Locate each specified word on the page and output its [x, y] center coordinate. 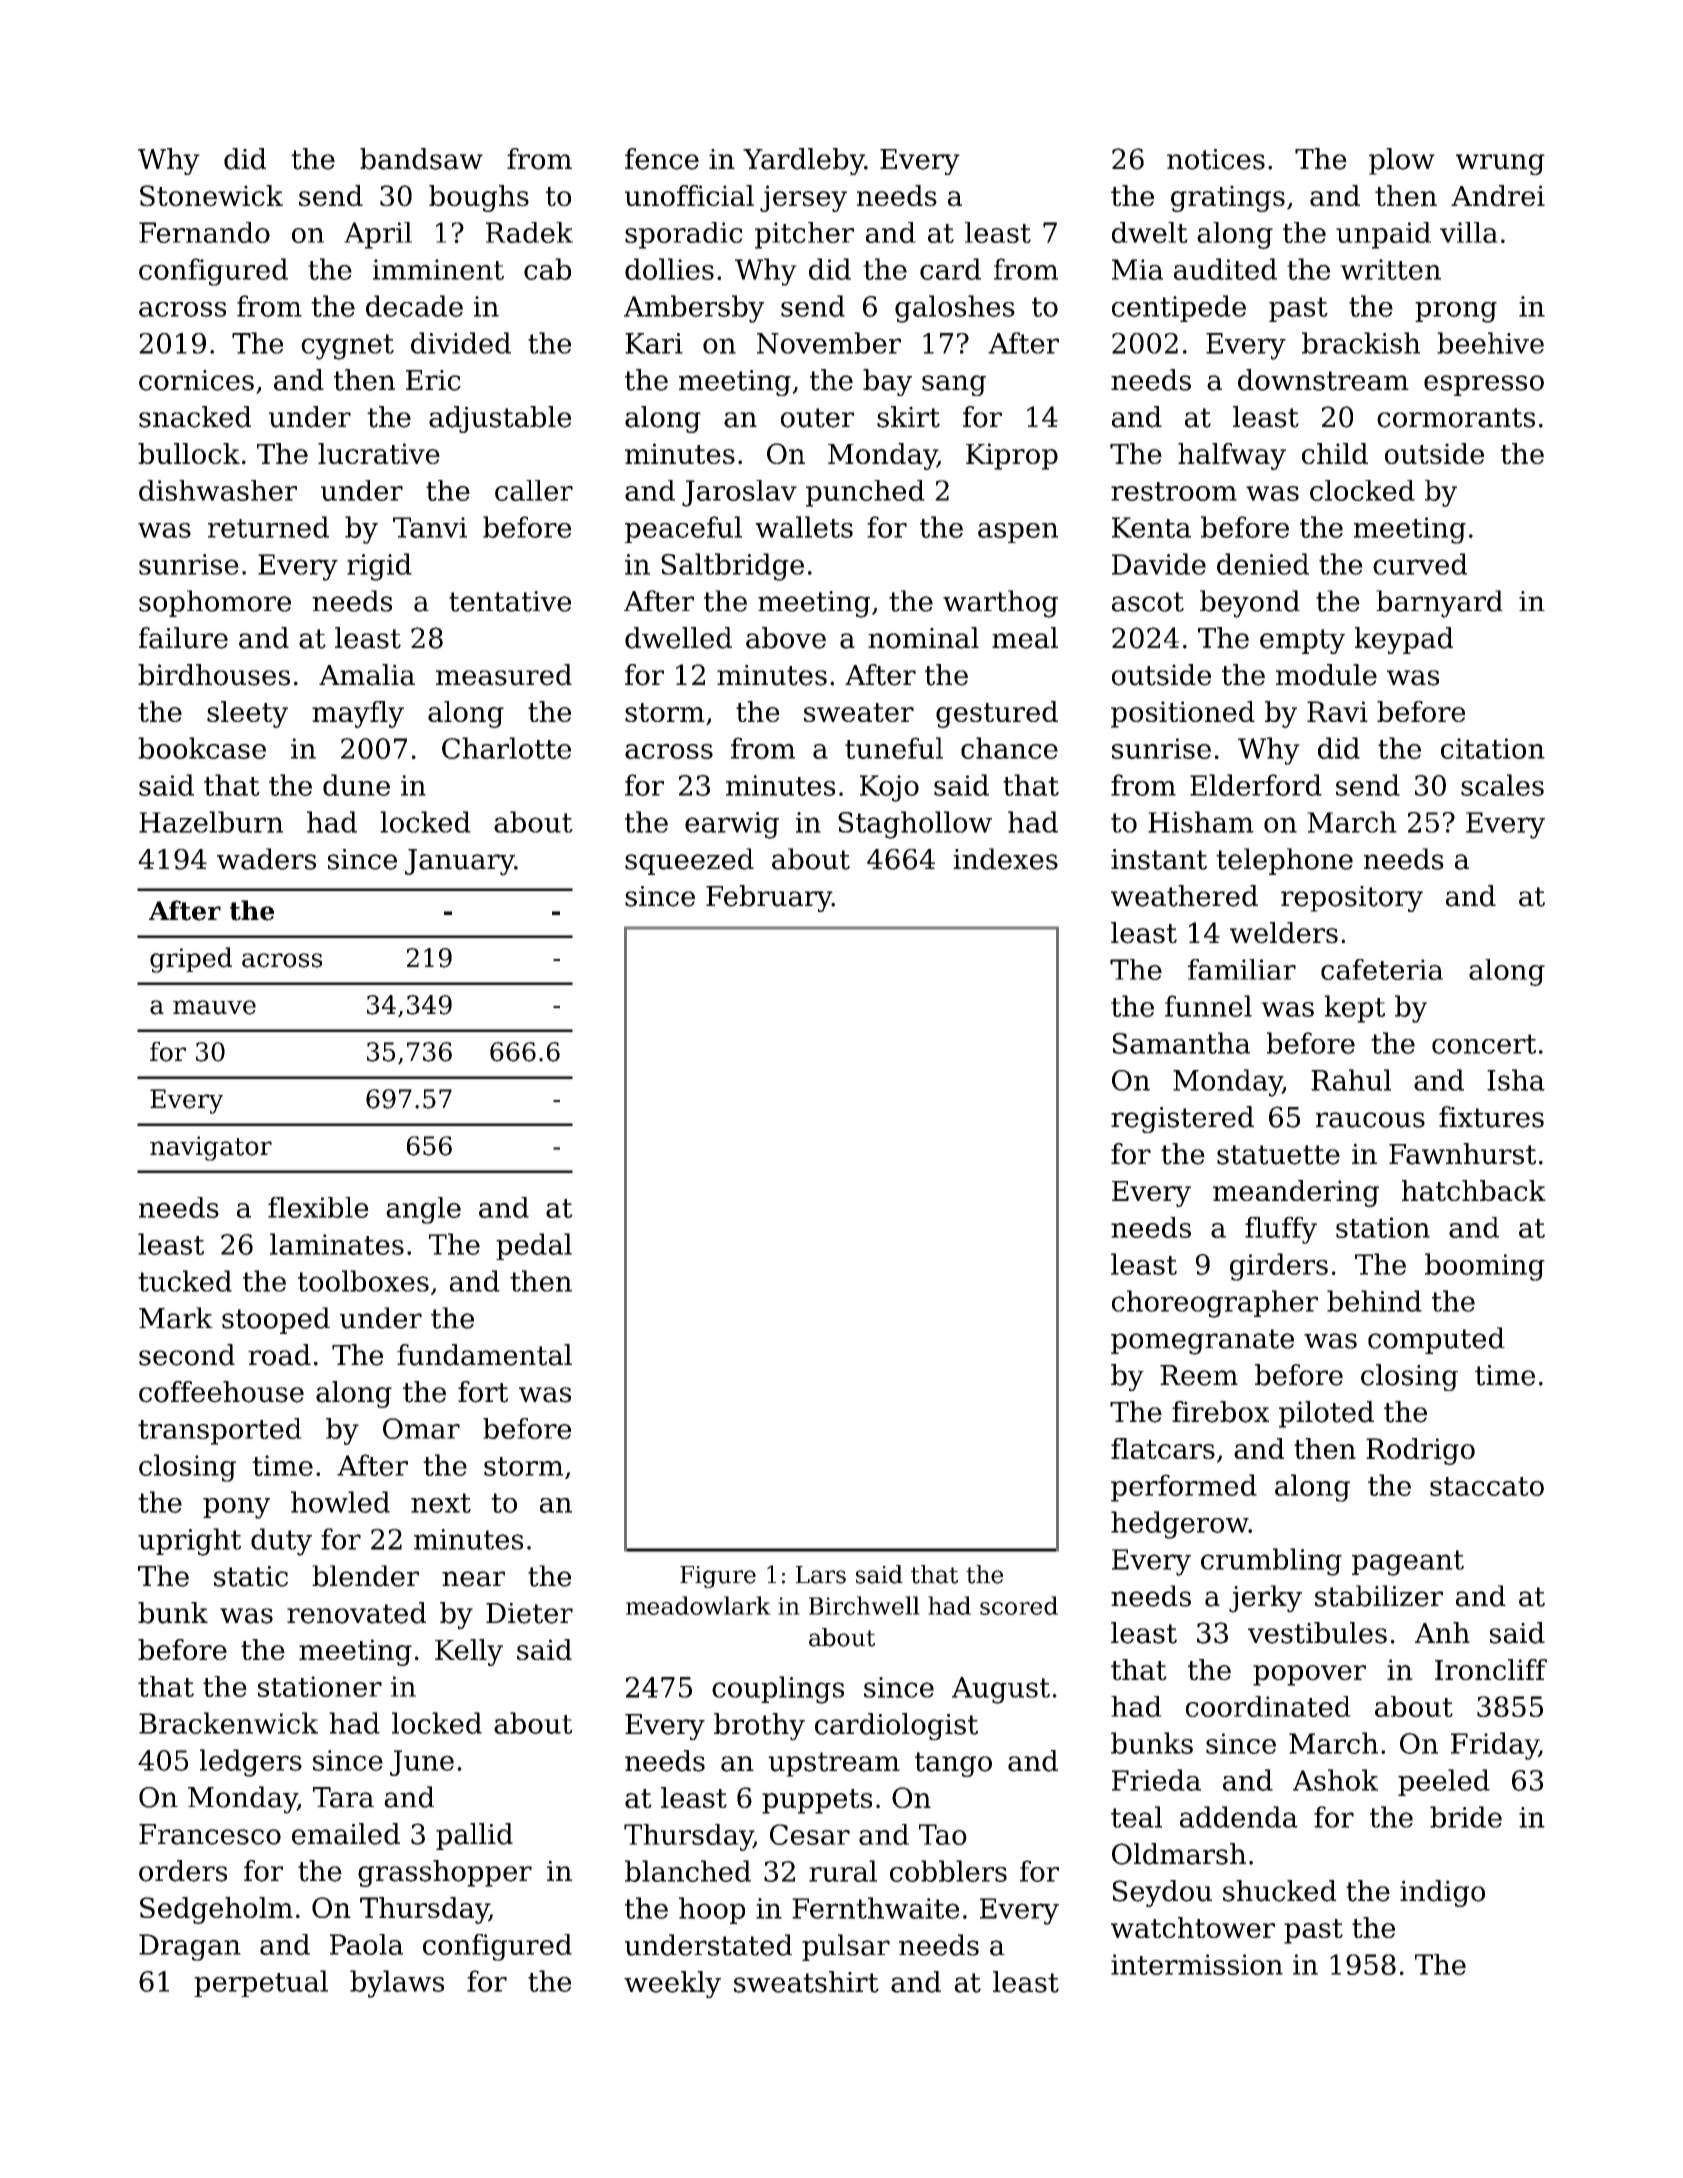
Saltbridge [732, 567]
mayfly [358, 714]
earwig [732, 825]
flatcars [1163, 1448]
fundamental [484, 1355]
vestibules [1317, 1633]
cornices [196, 380]
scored [1019, 1605]
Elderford [1256, 785]
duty [281, 1542]
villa [1469, 232]
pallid [474, 1836]
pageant [1408, 1563]
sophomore [215, 603]
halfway [1232, 456]
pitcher [804, 235]
